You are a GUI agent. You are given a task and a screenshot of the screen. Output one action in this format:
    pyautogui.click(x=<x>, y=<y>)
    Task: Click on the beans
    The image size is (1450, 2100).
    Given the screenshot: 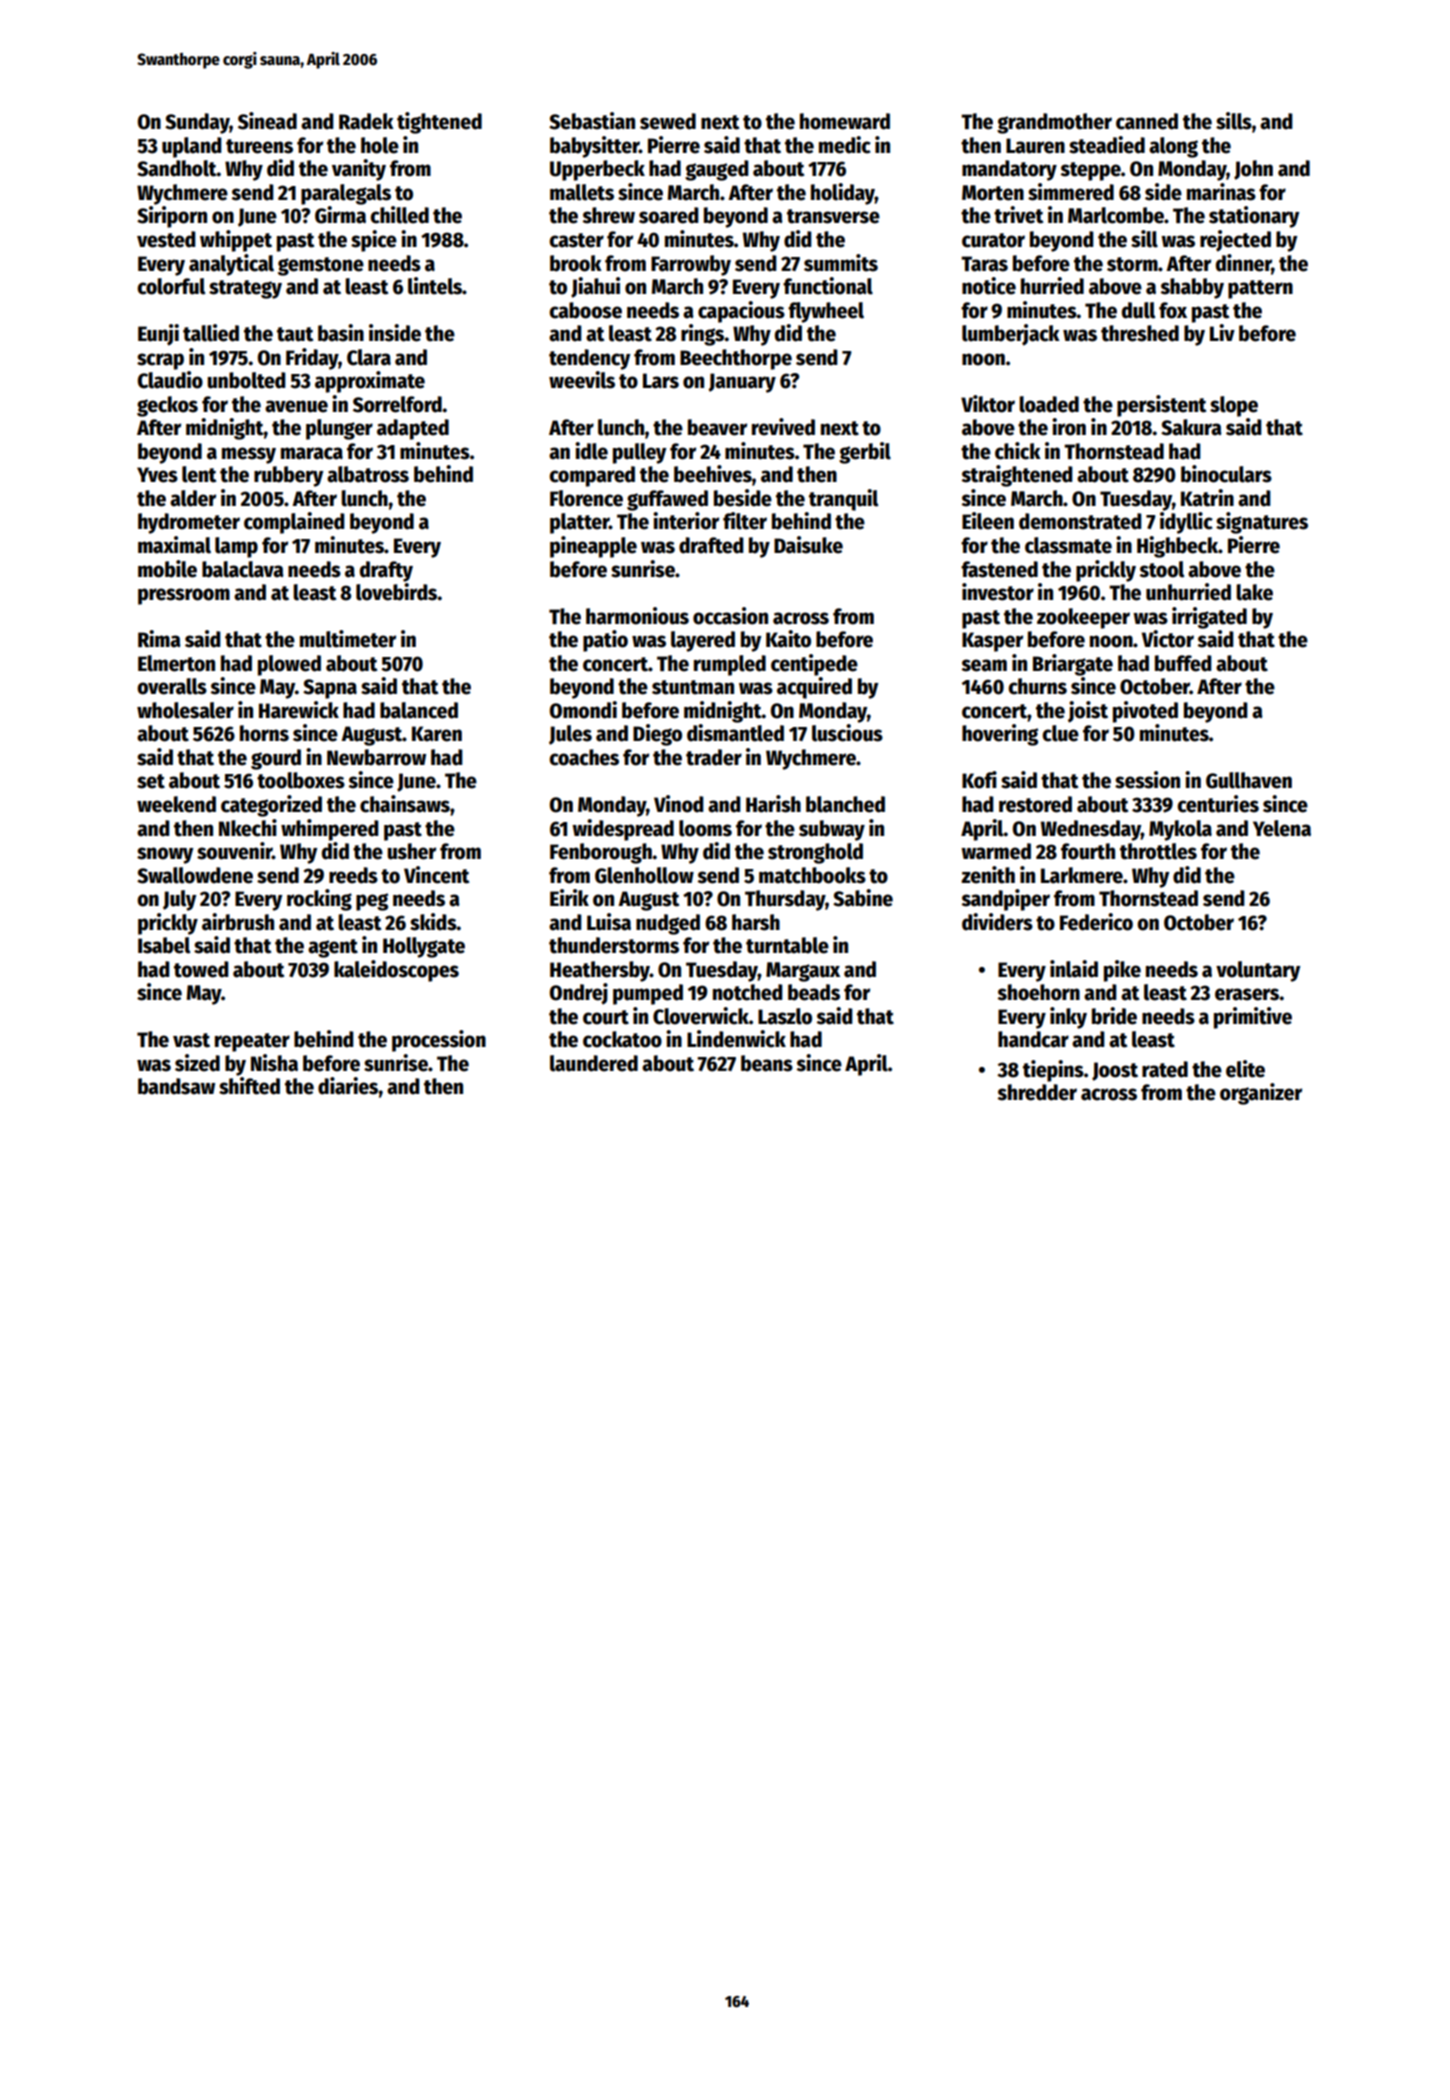 What is the action you would take?
    pyautogui.click(x=767, y=1063)
